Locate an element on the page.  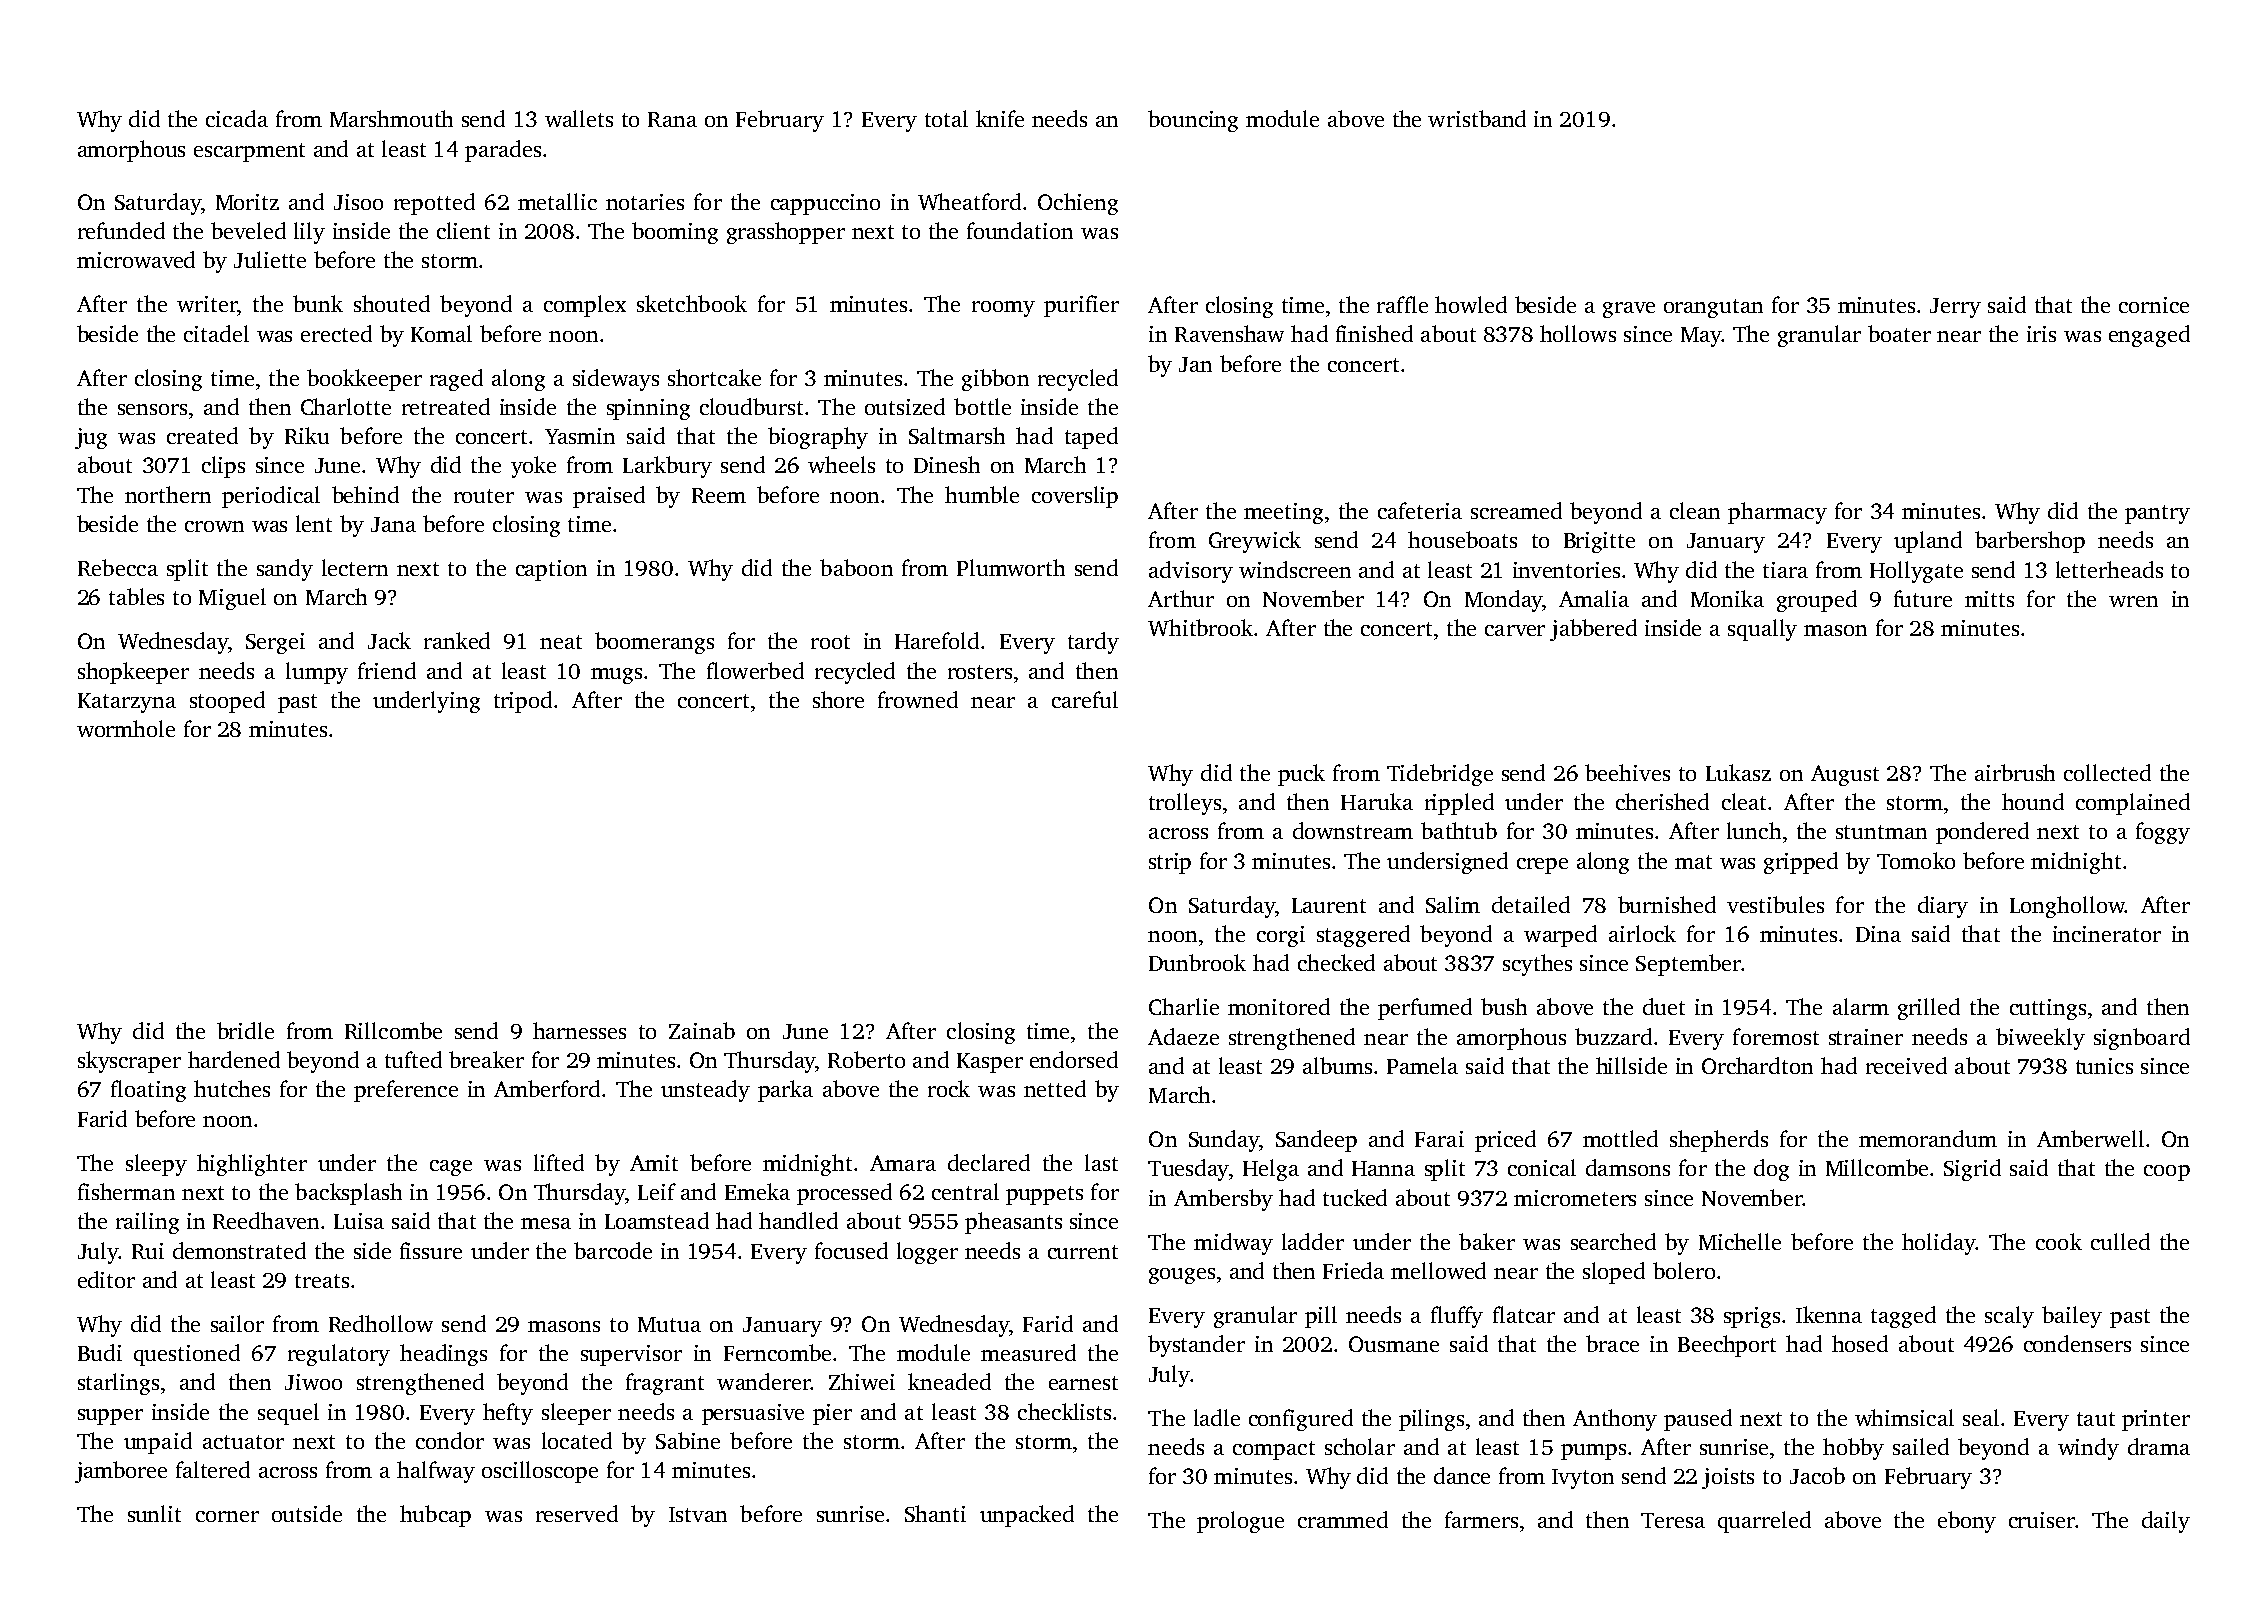
compact is located at coordinates (1274, 1450).
